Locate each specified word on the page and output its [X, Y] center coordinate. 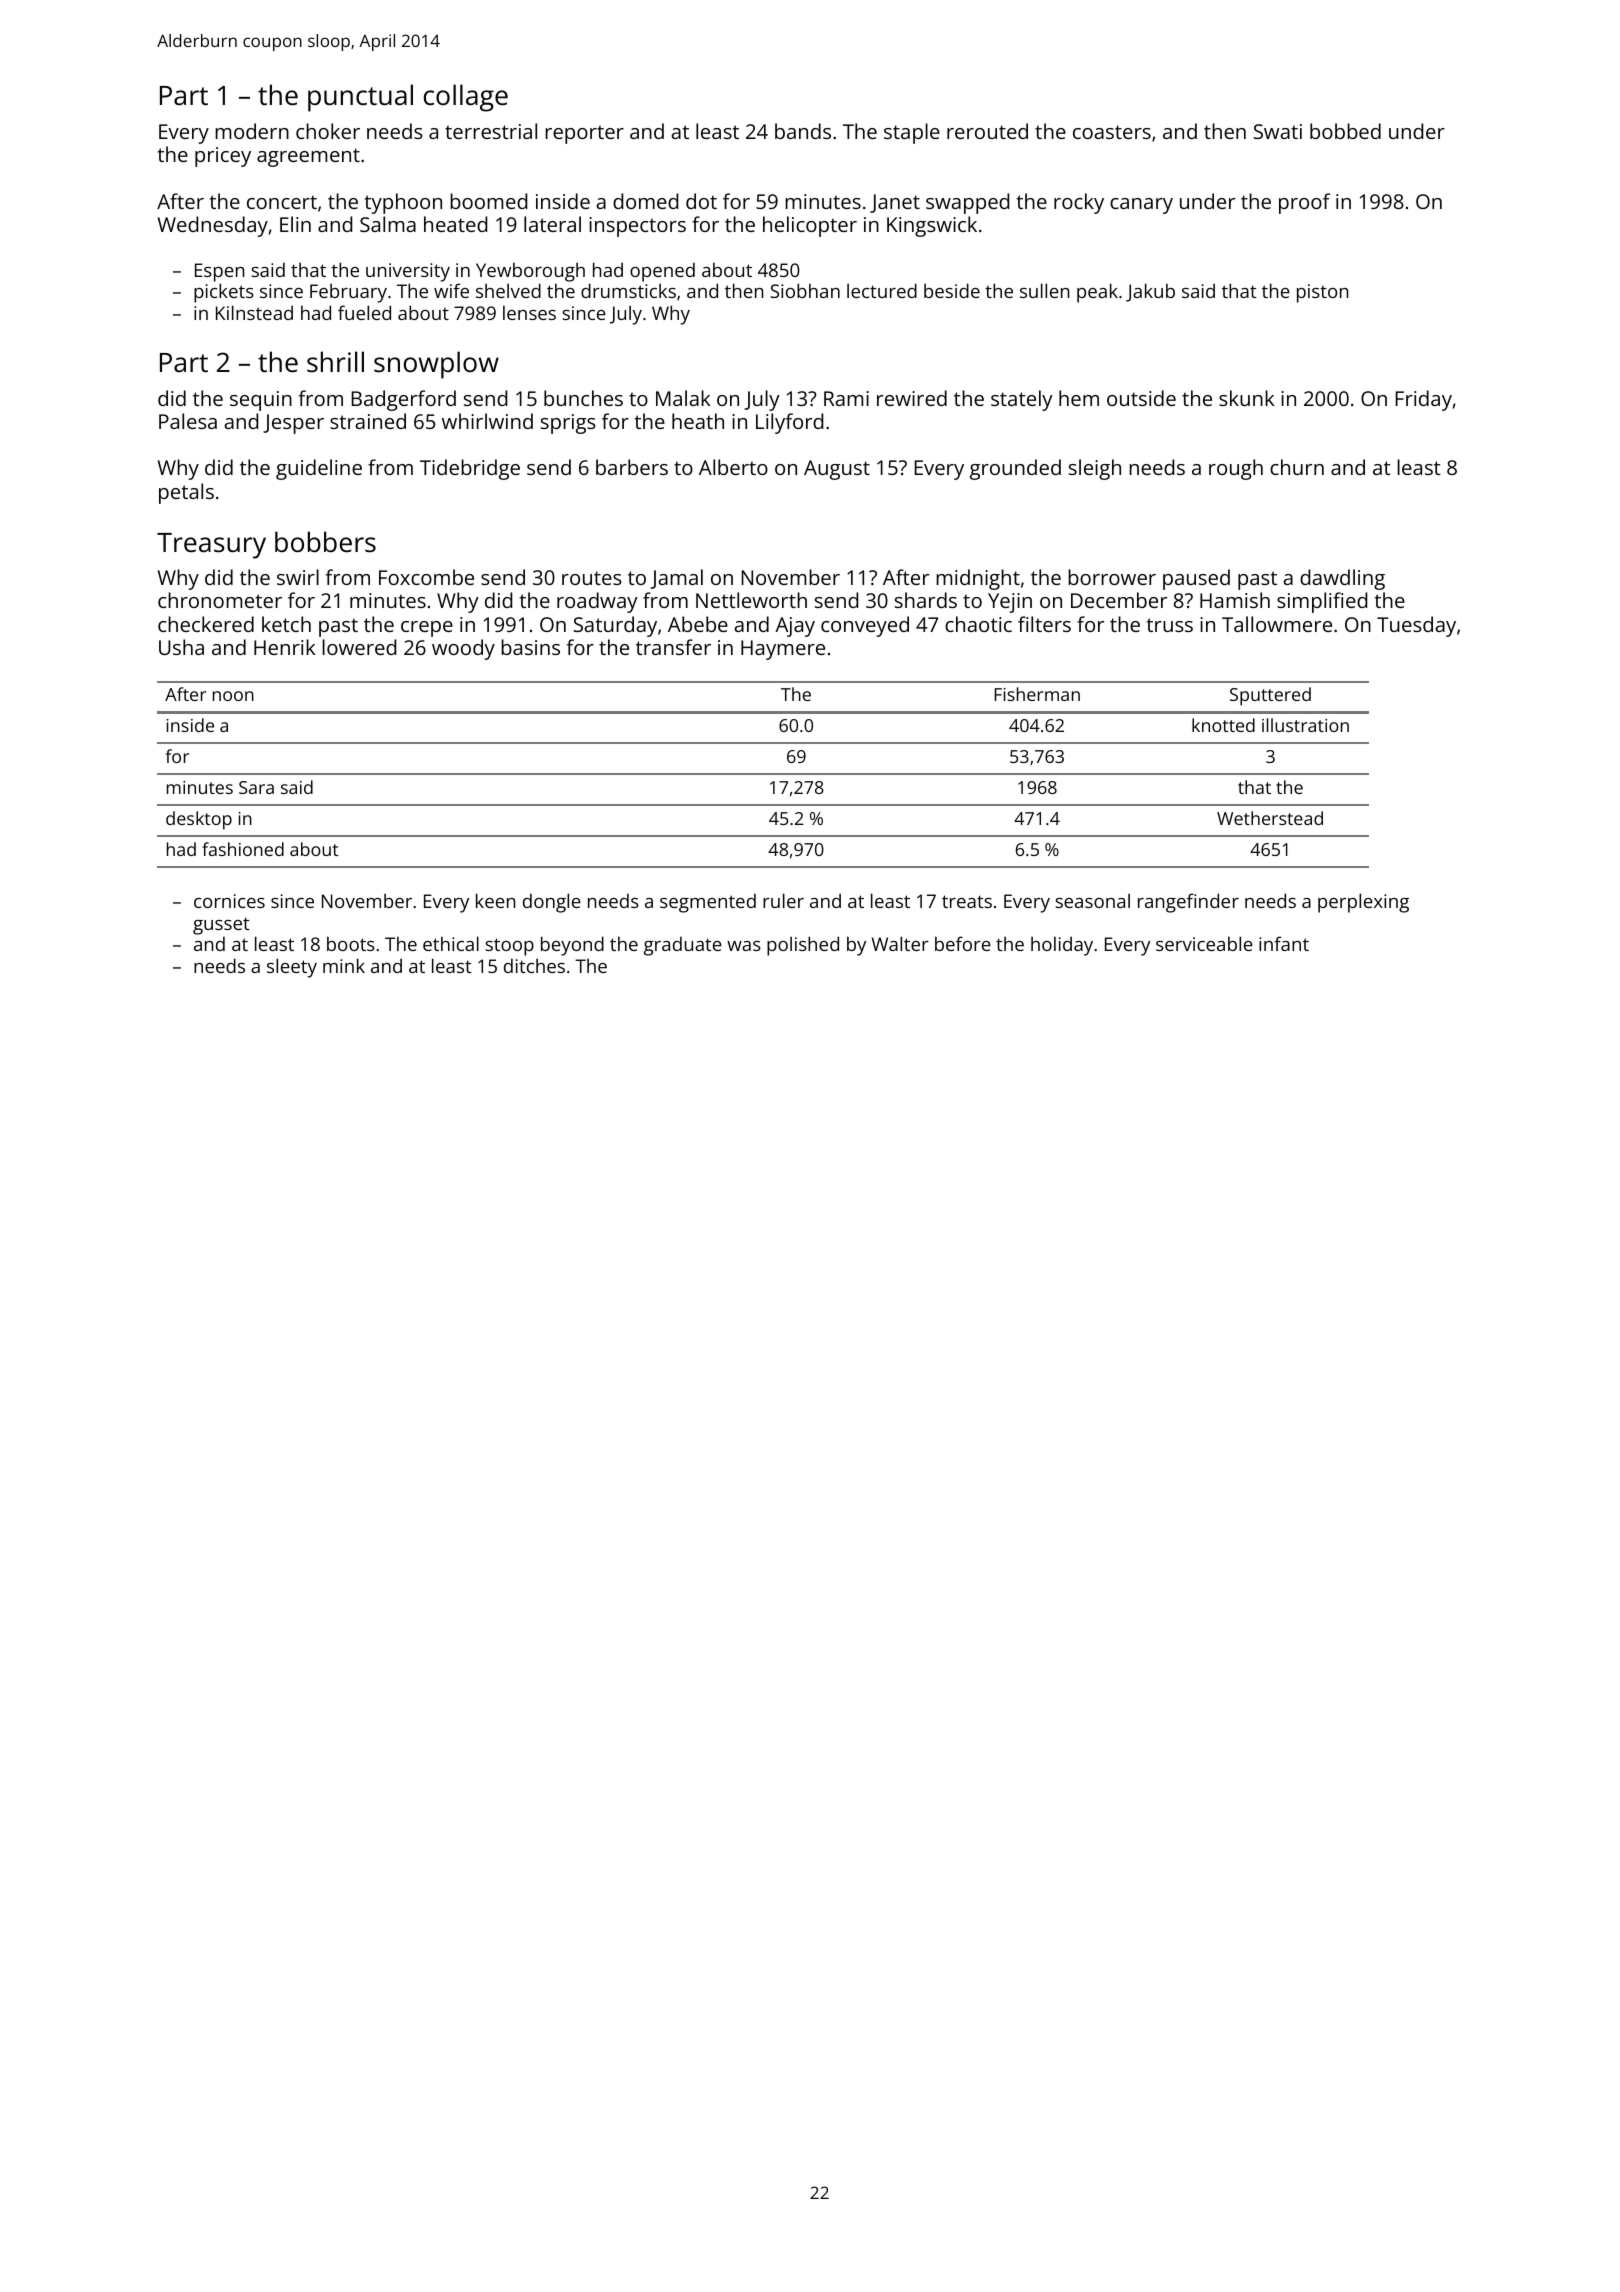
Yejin [1010, 603]
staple [912, 133]
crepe [427, 629]
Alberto [733, 467]
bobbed [1345, 131]
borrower [1112, 577]
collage [466, 98]
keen [495, 900]
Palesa [188, 421]
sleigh [1095, 469]
